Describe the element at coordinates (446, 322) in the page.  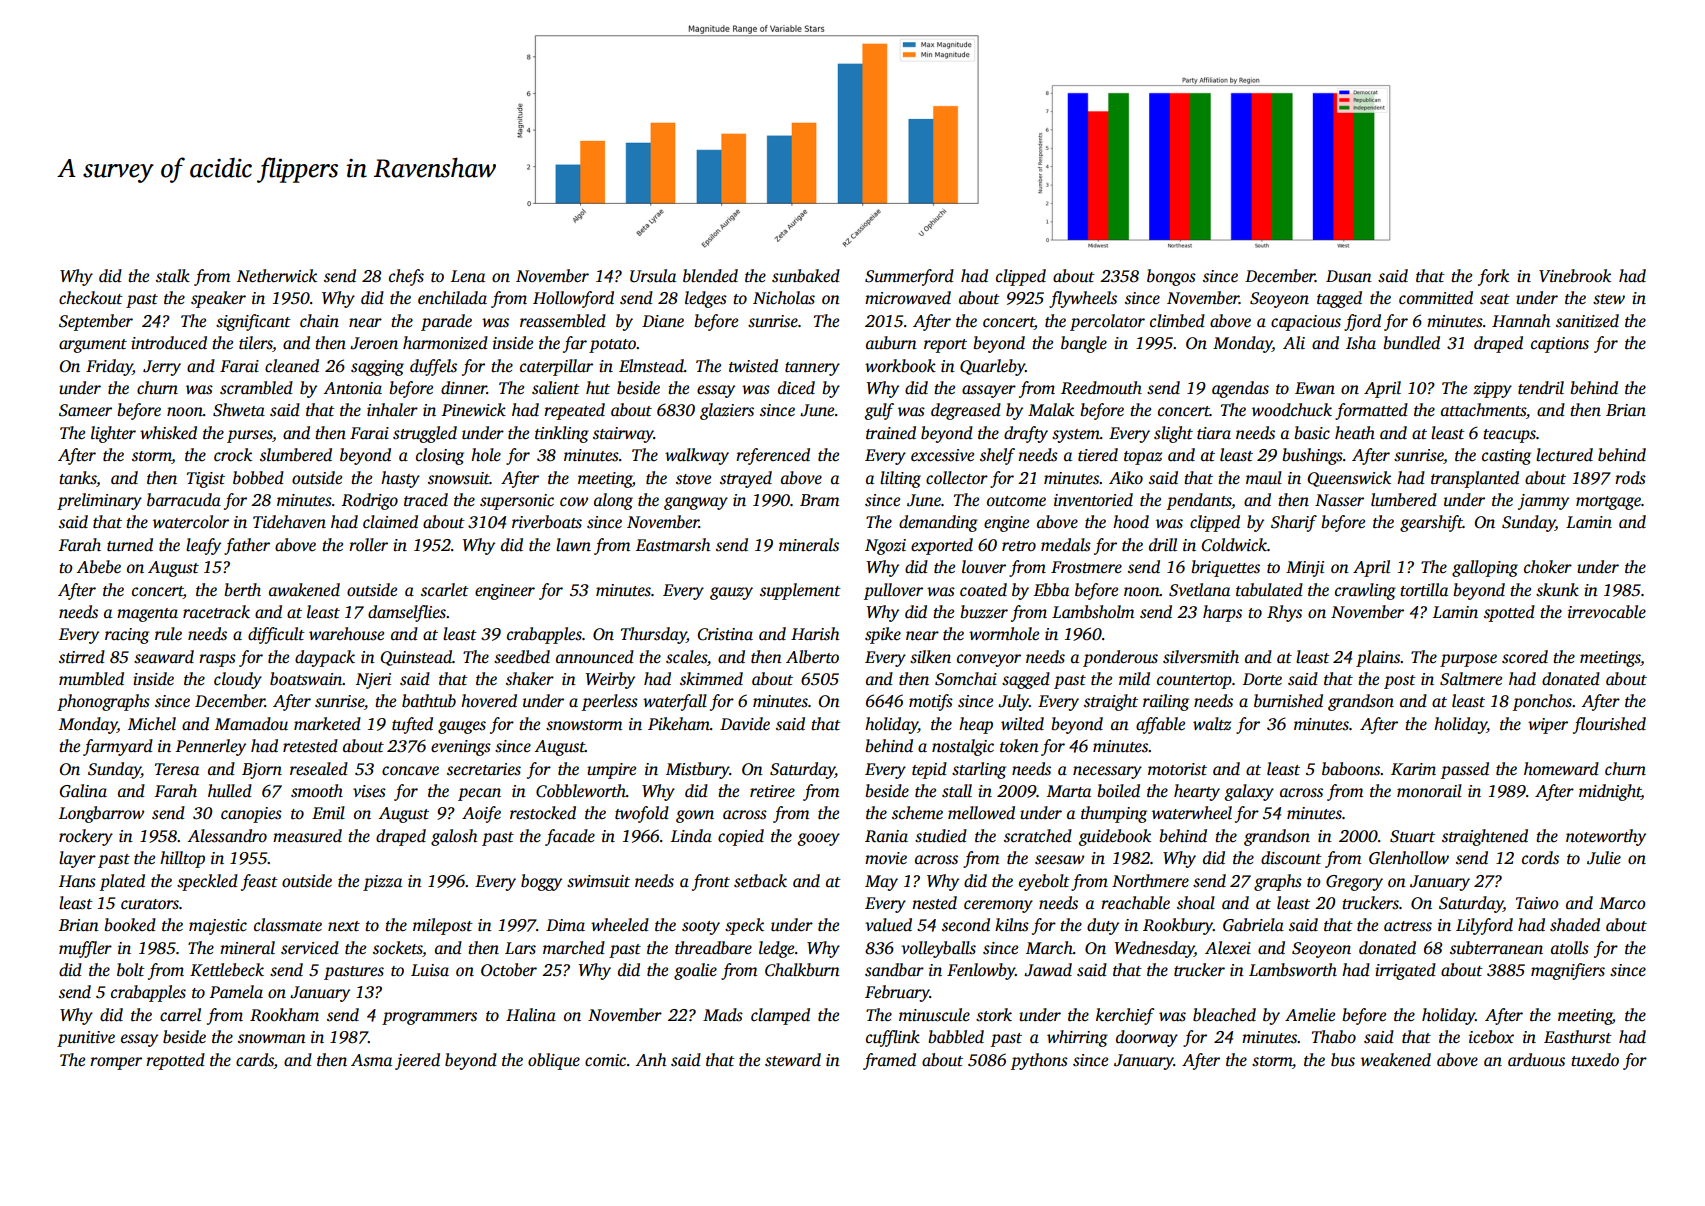
I see `parade` at that location.
